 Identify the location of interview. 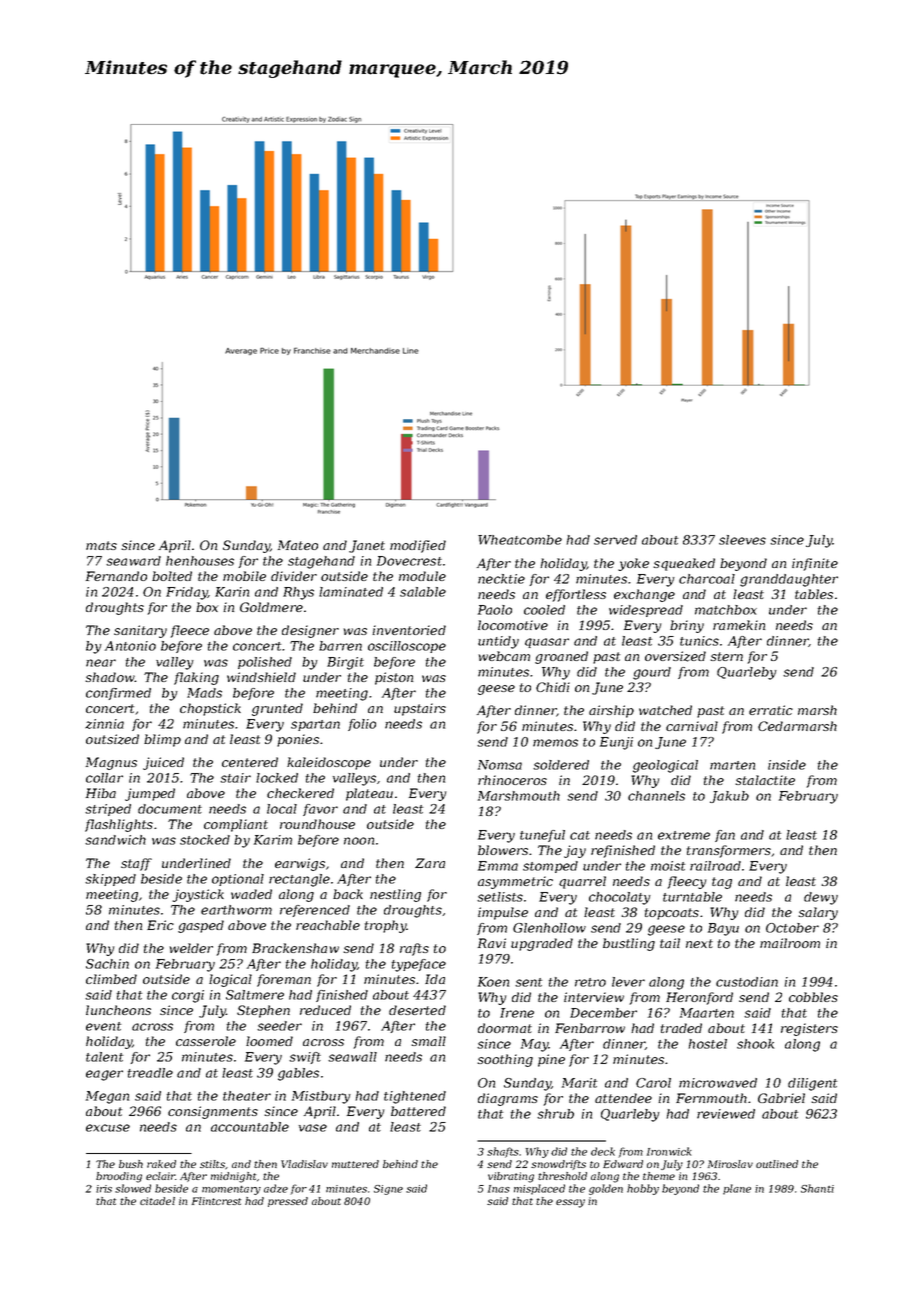
(594, 997).
